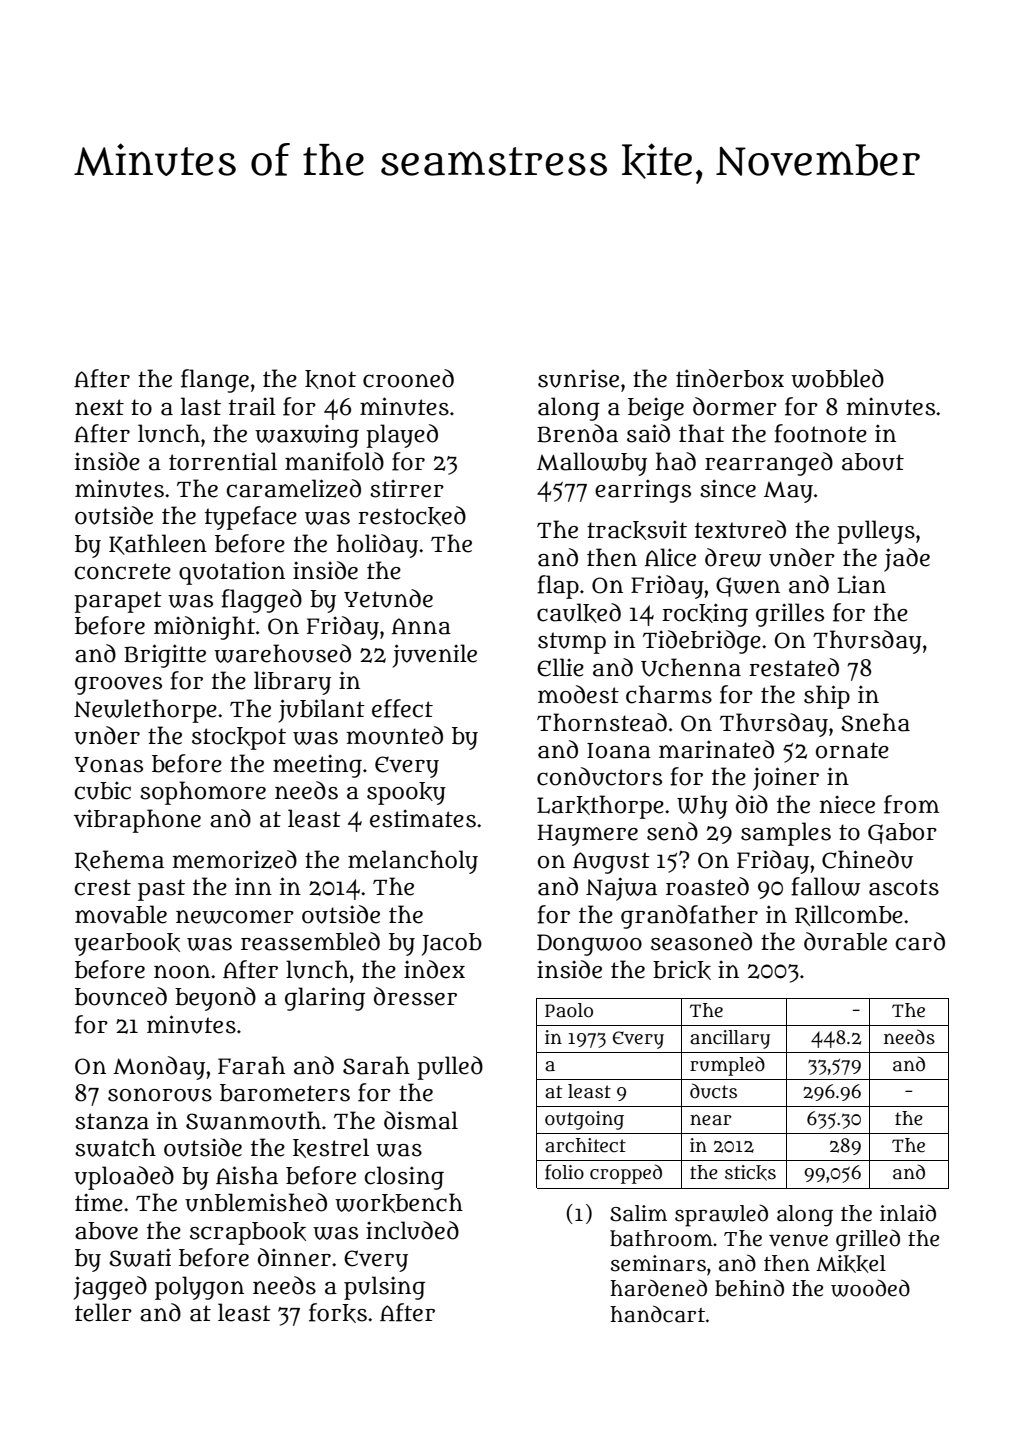 The width and height of the screenshot is (1023, 1453). What do you see at coordinates (119, 860) in the screenshot?
I see `Rehema` at bounding box center [119, 860].
